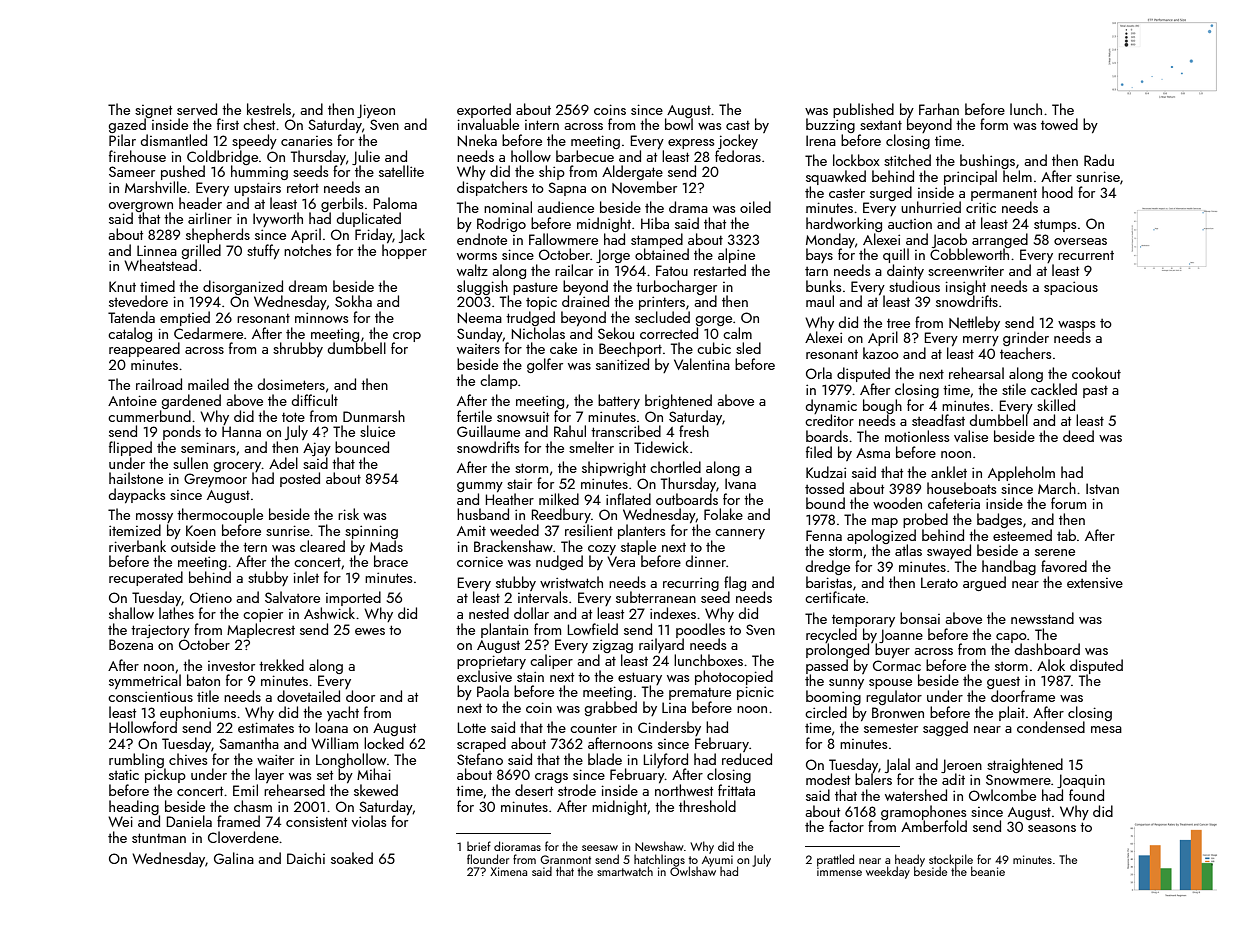 The width and height of the screenshot is (1233, 952). Describe the element at coordinates (1059, 124) in the screenshot. I see `towed` at that location.
